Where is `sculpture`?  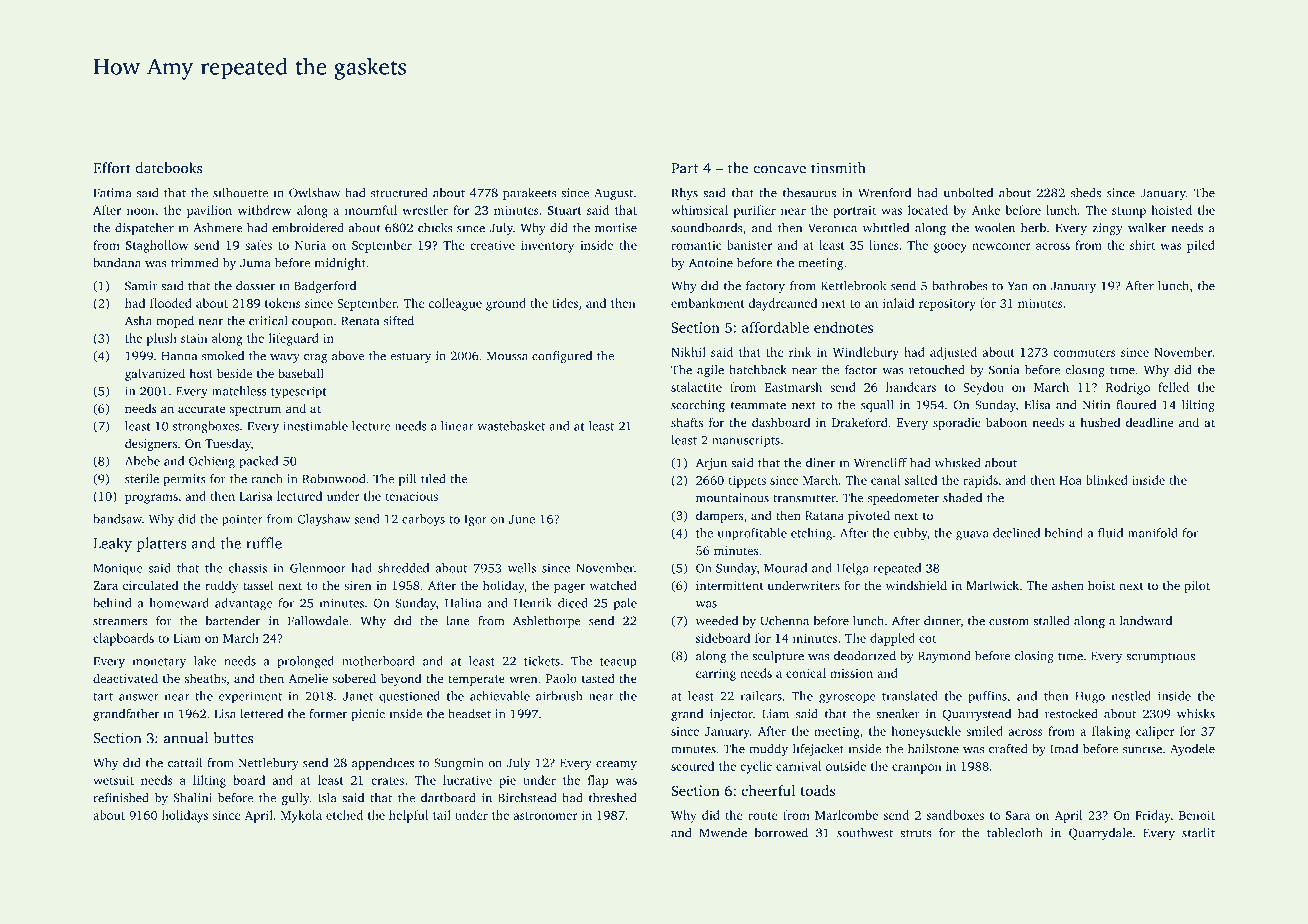
sculpture is located at coordinates (778, 657).
